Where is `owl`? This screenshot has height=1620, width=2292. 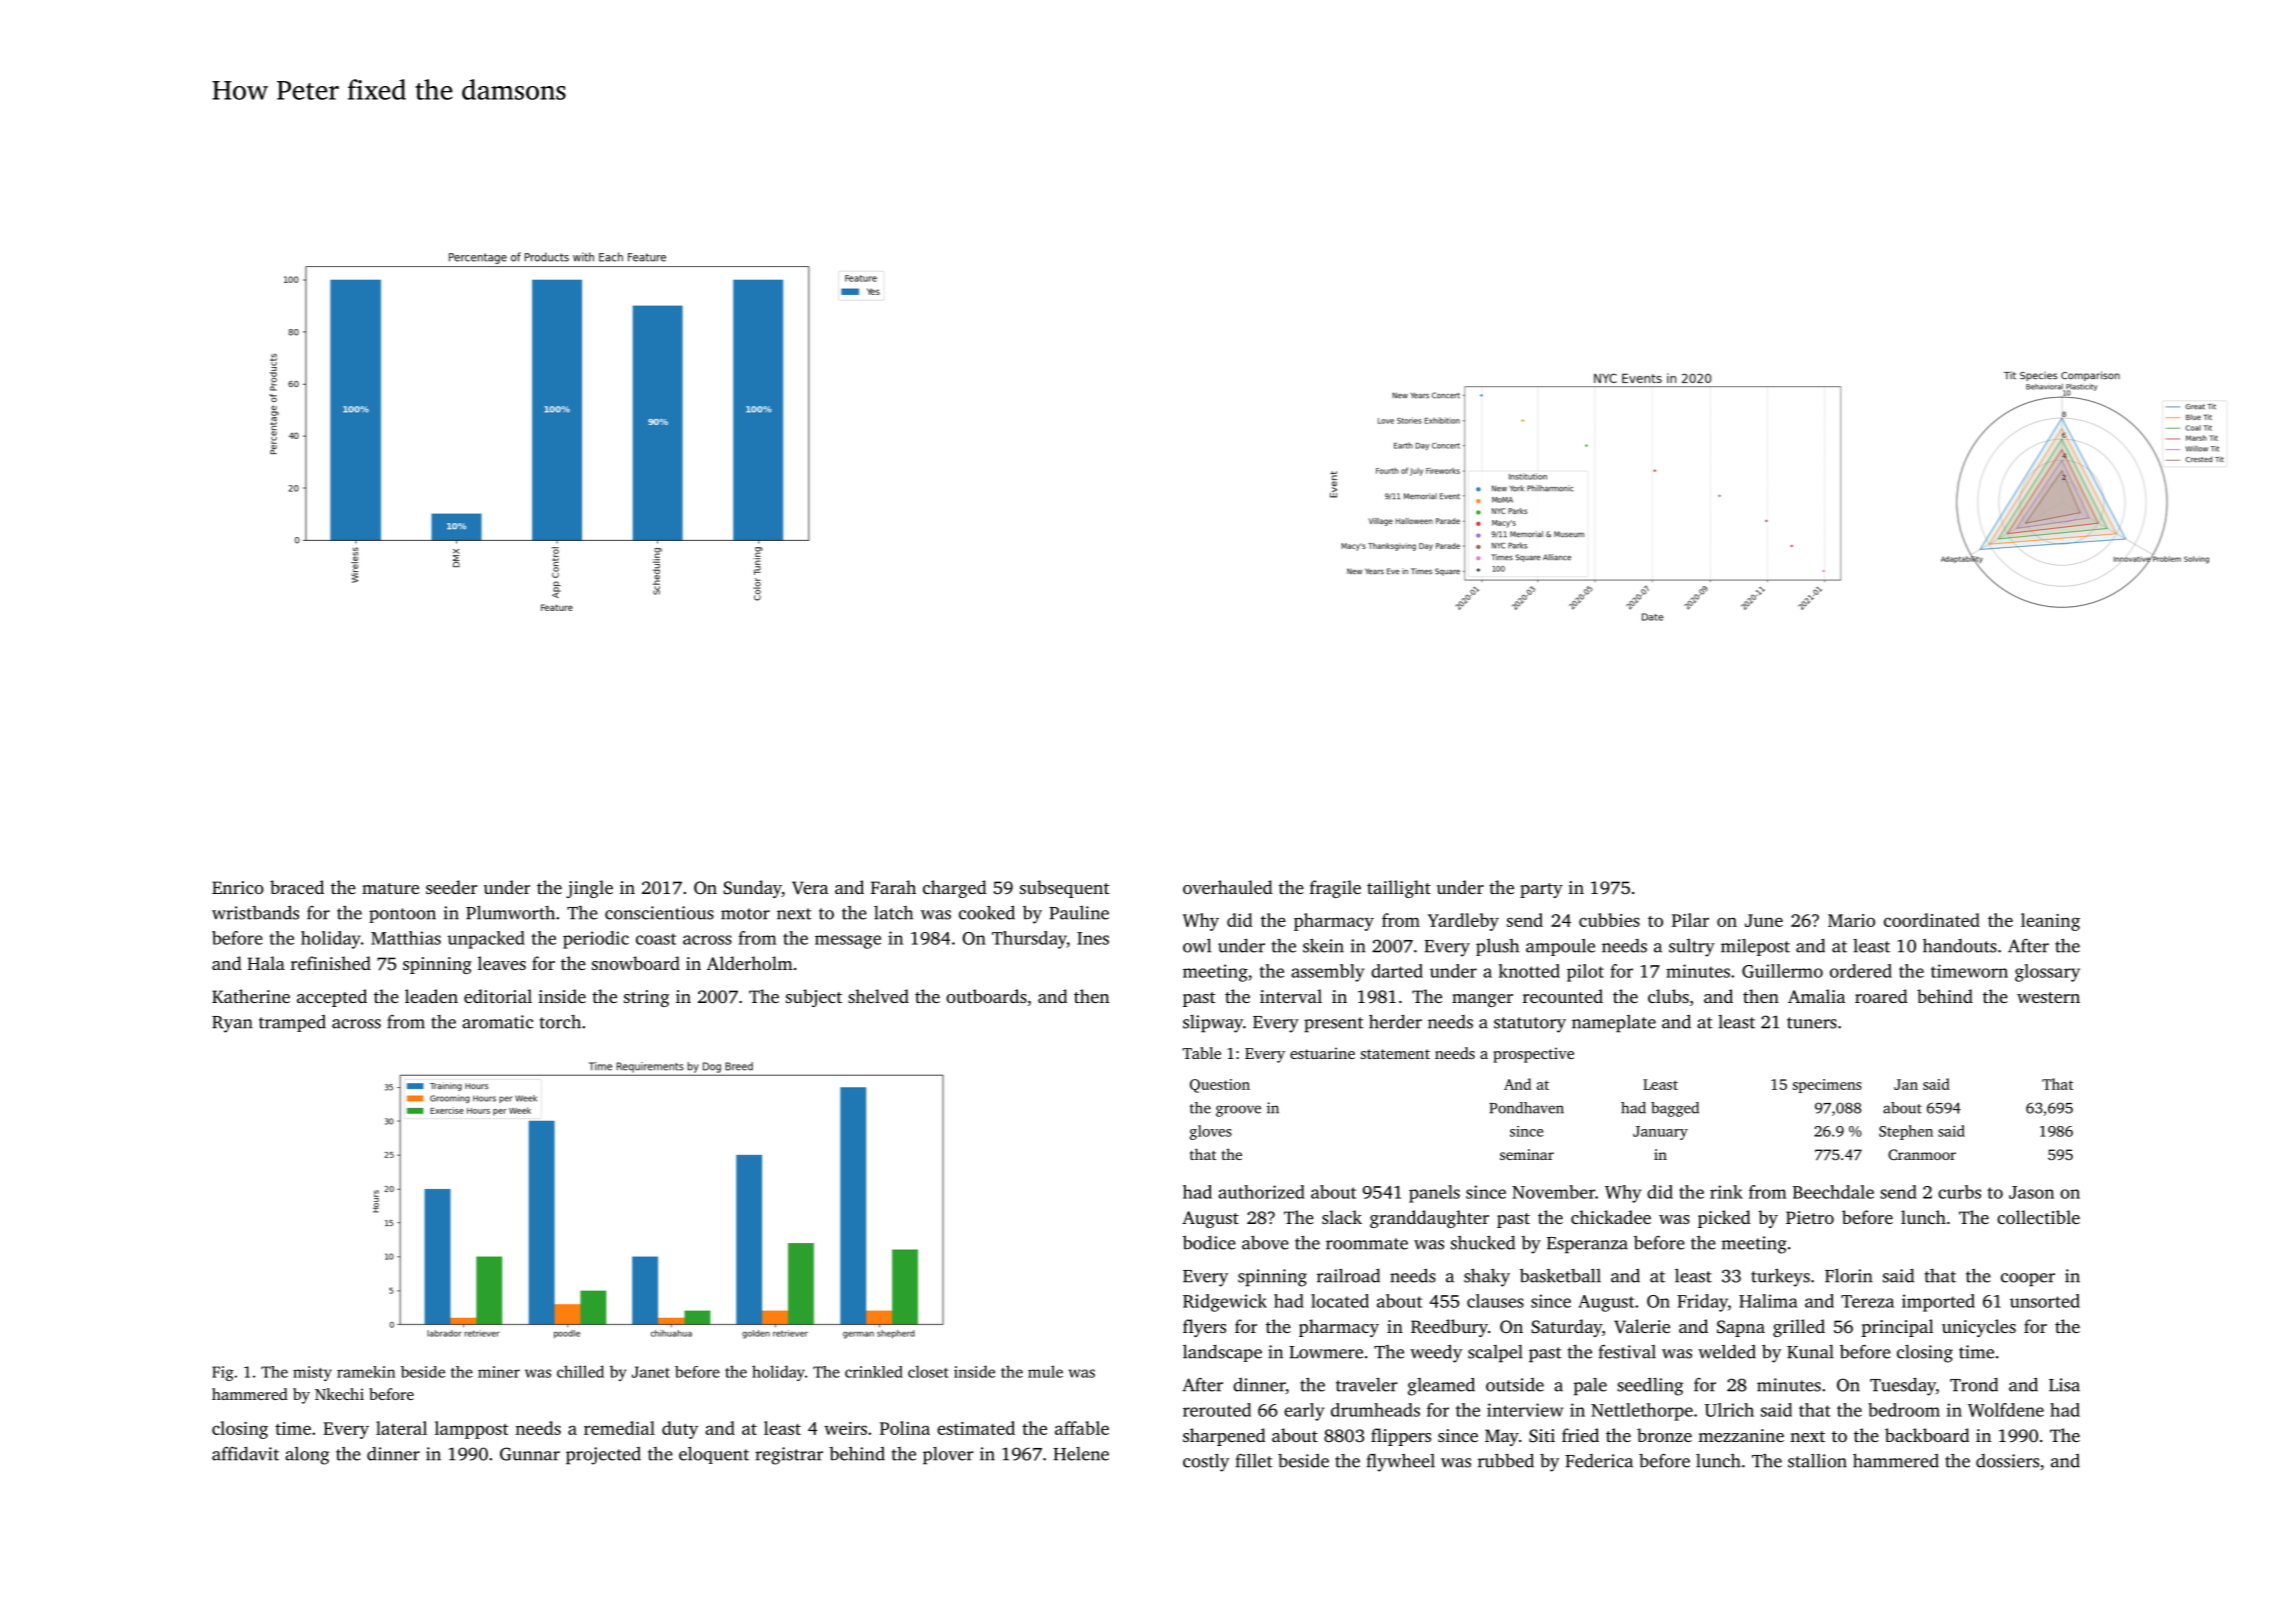 owl is located at coordinates (1197, 945).
